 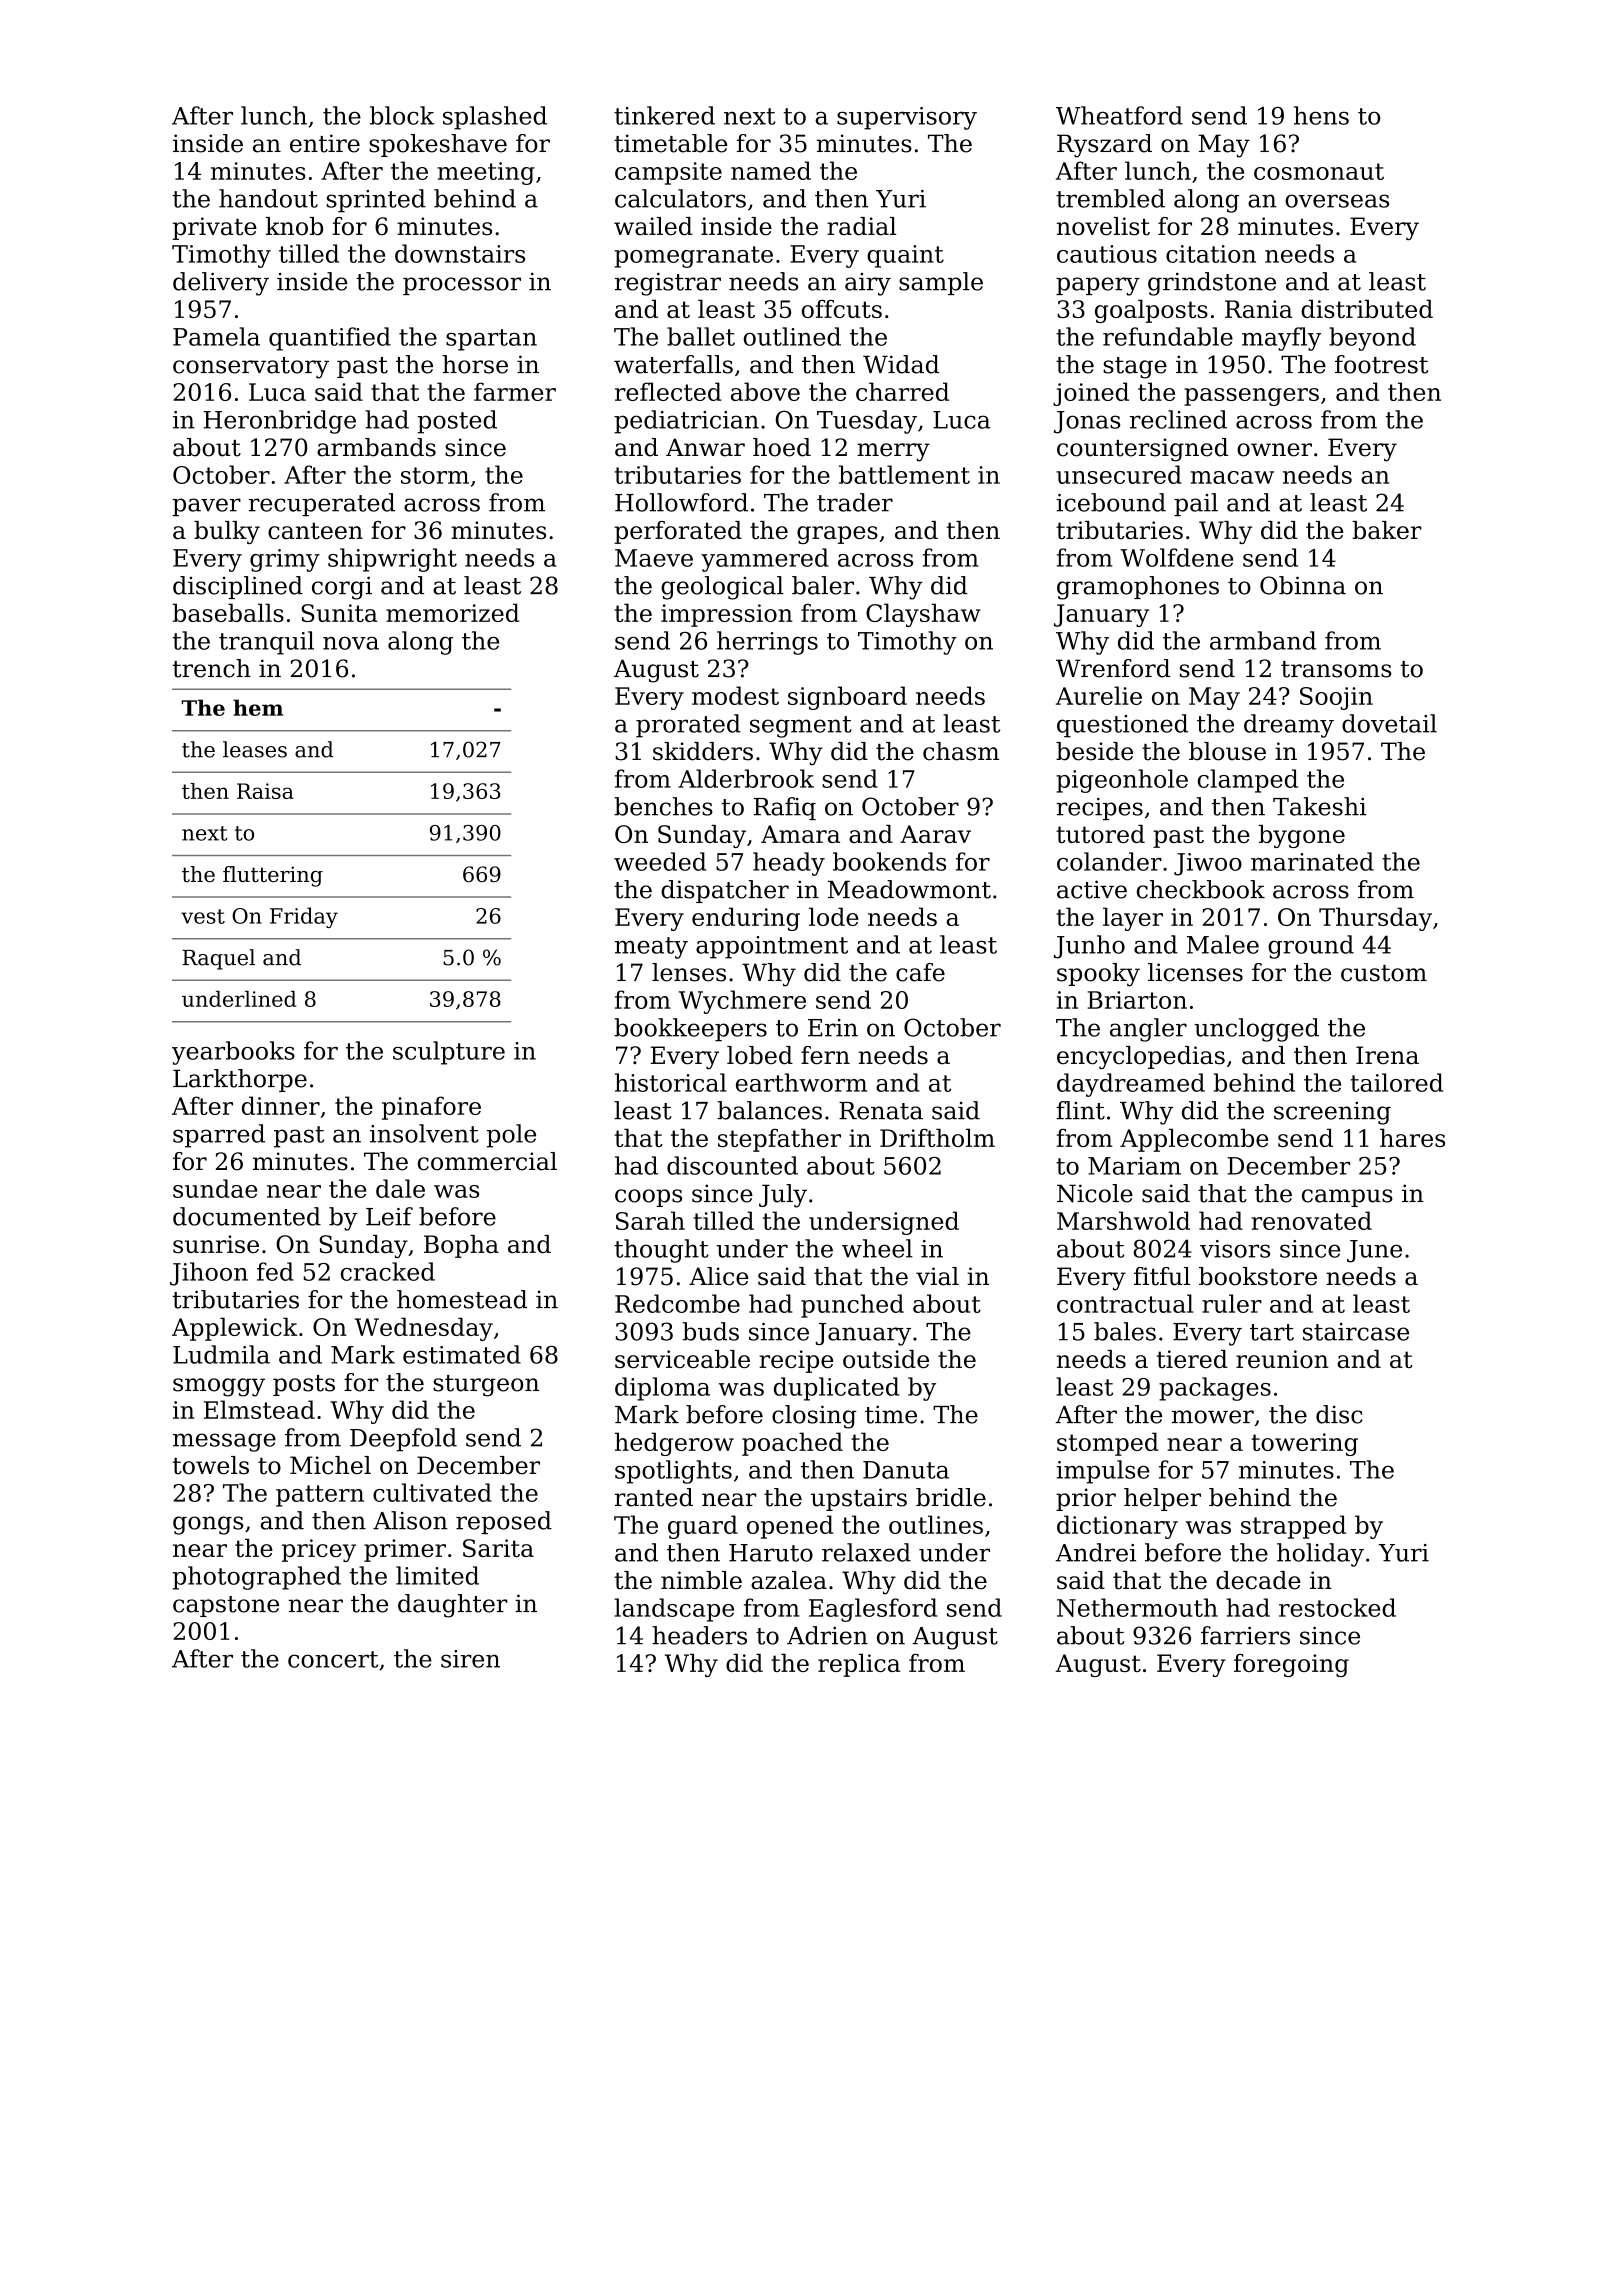 What do you see at coordinates (221, 1354) in the image?
I see `Ludmila` at bounding box center [221, 1354].
